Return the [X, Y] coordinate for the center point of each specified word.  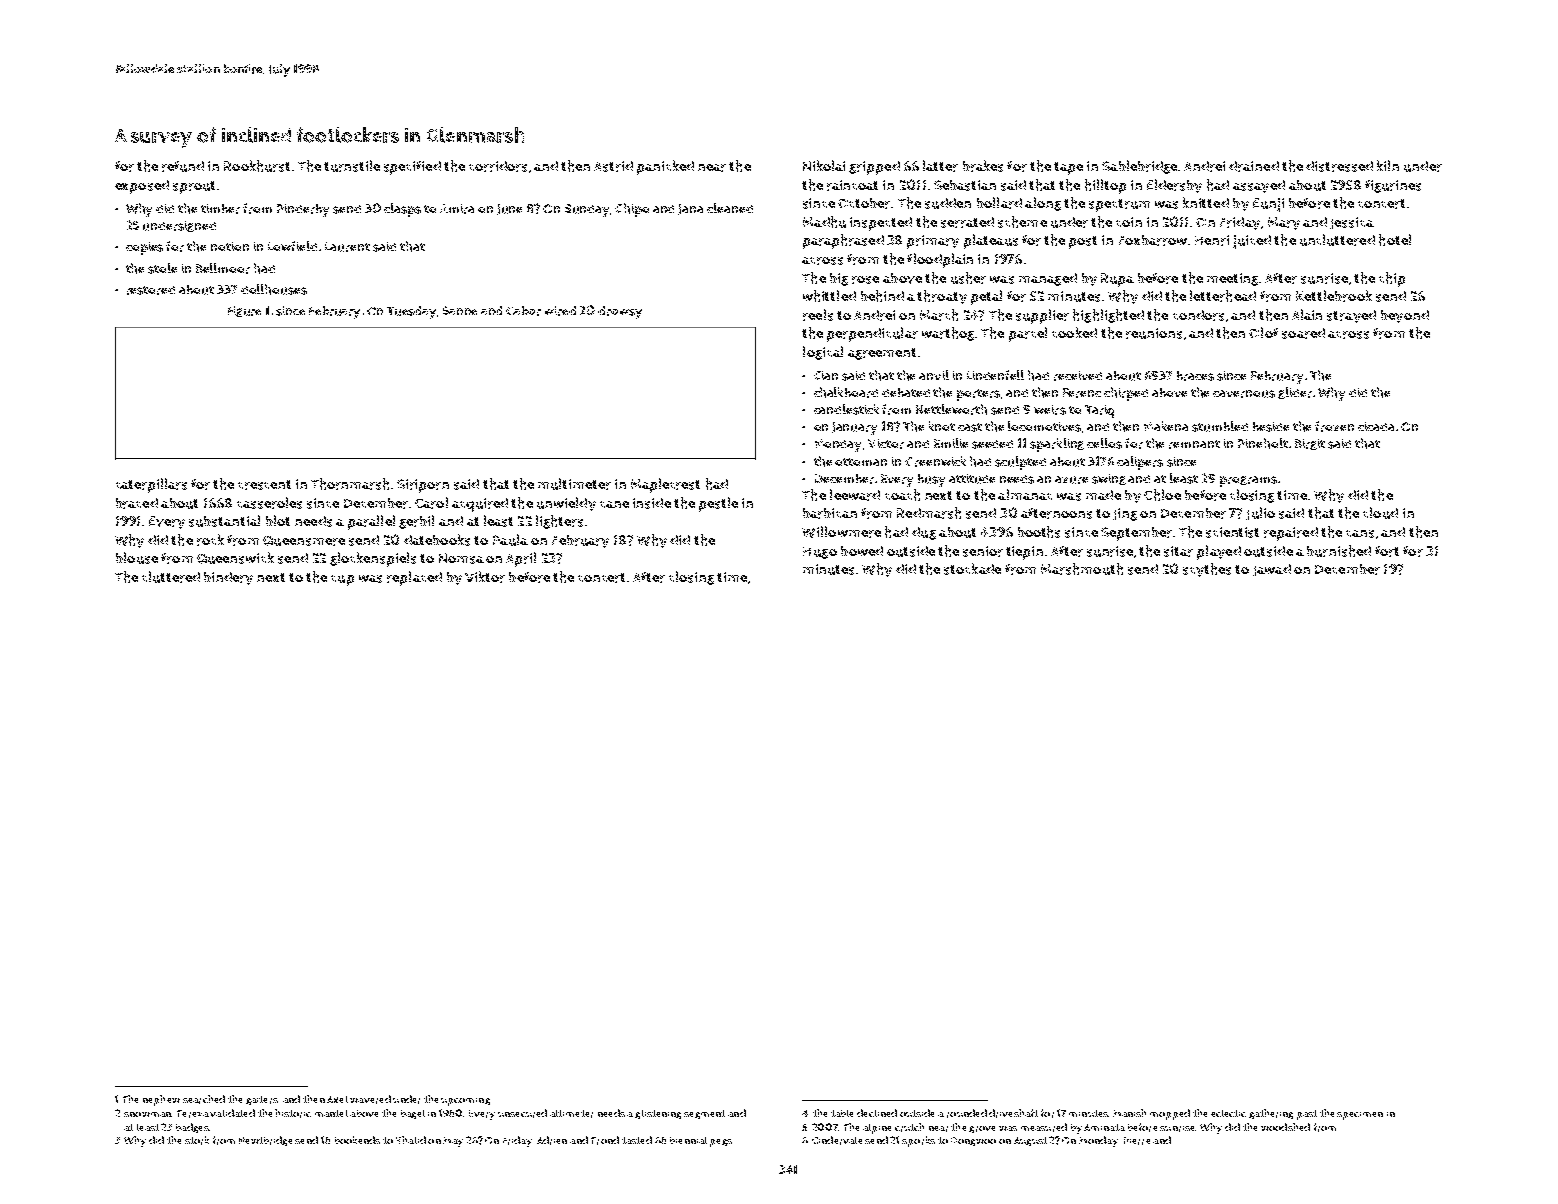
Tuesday [411, 312]
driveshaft [1013, 1113]
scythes [1207, 570]
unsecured [522, 1113]
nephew [161, 1100]
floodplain [940, 260]
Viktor [485, 577]
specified [412, 168]
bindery [228, 578]
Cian [826, 375]
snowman [147, 1114]
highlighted [1108, 316]
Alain [1307, 314]
